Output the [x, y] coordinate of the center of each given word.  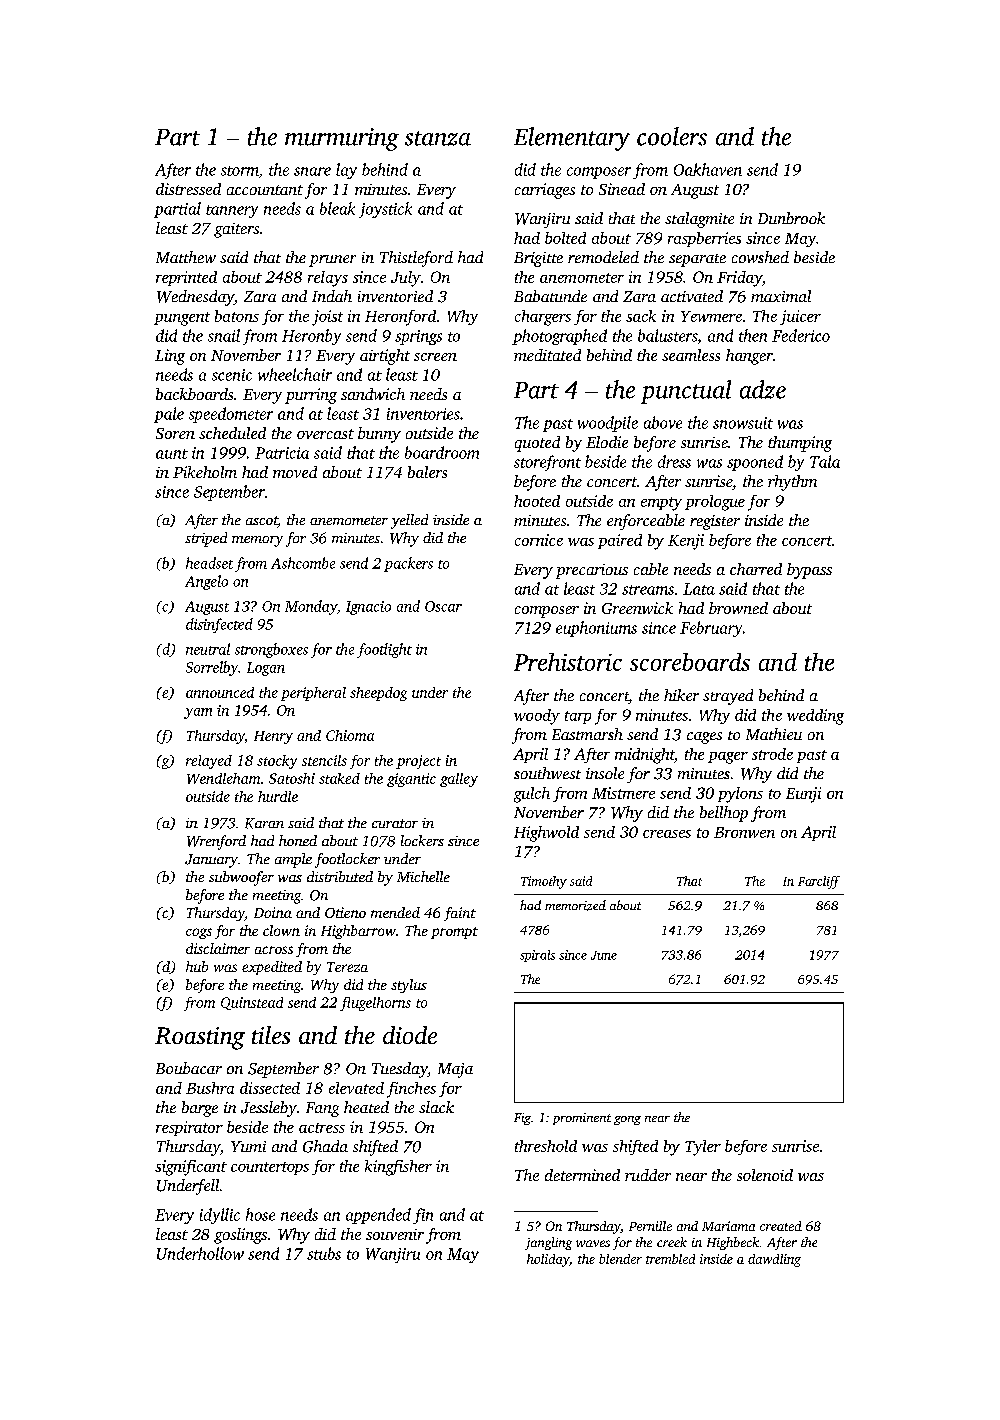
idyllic [220, 1216]
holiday [548, 1260]
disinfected [219, 625]
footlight [384, 650]
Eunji [803, 795]
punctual [686, 392]
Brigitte [538, 259]
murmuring [342, 139]
